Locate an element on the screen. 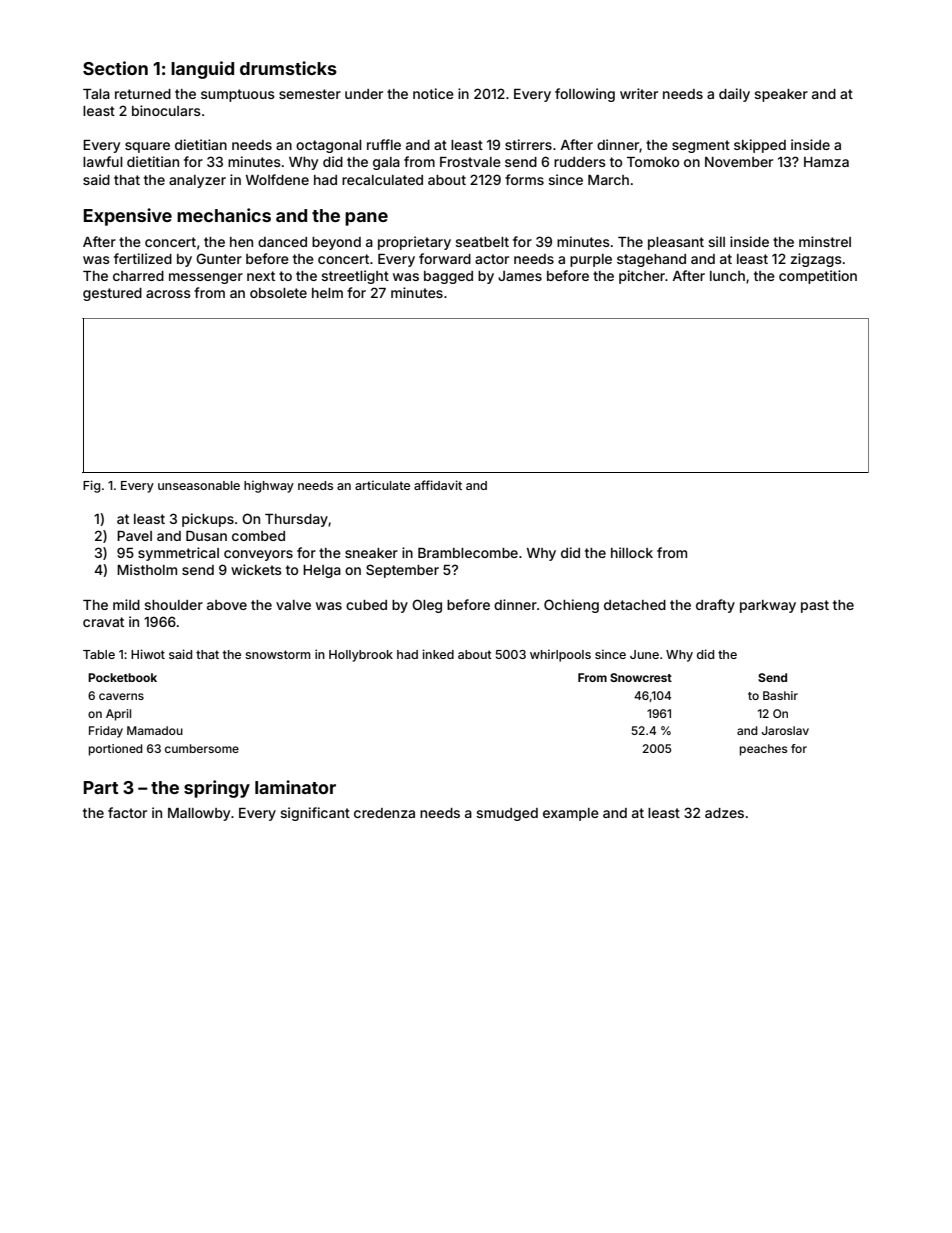  lunch is located at coordinates (727, 276).
